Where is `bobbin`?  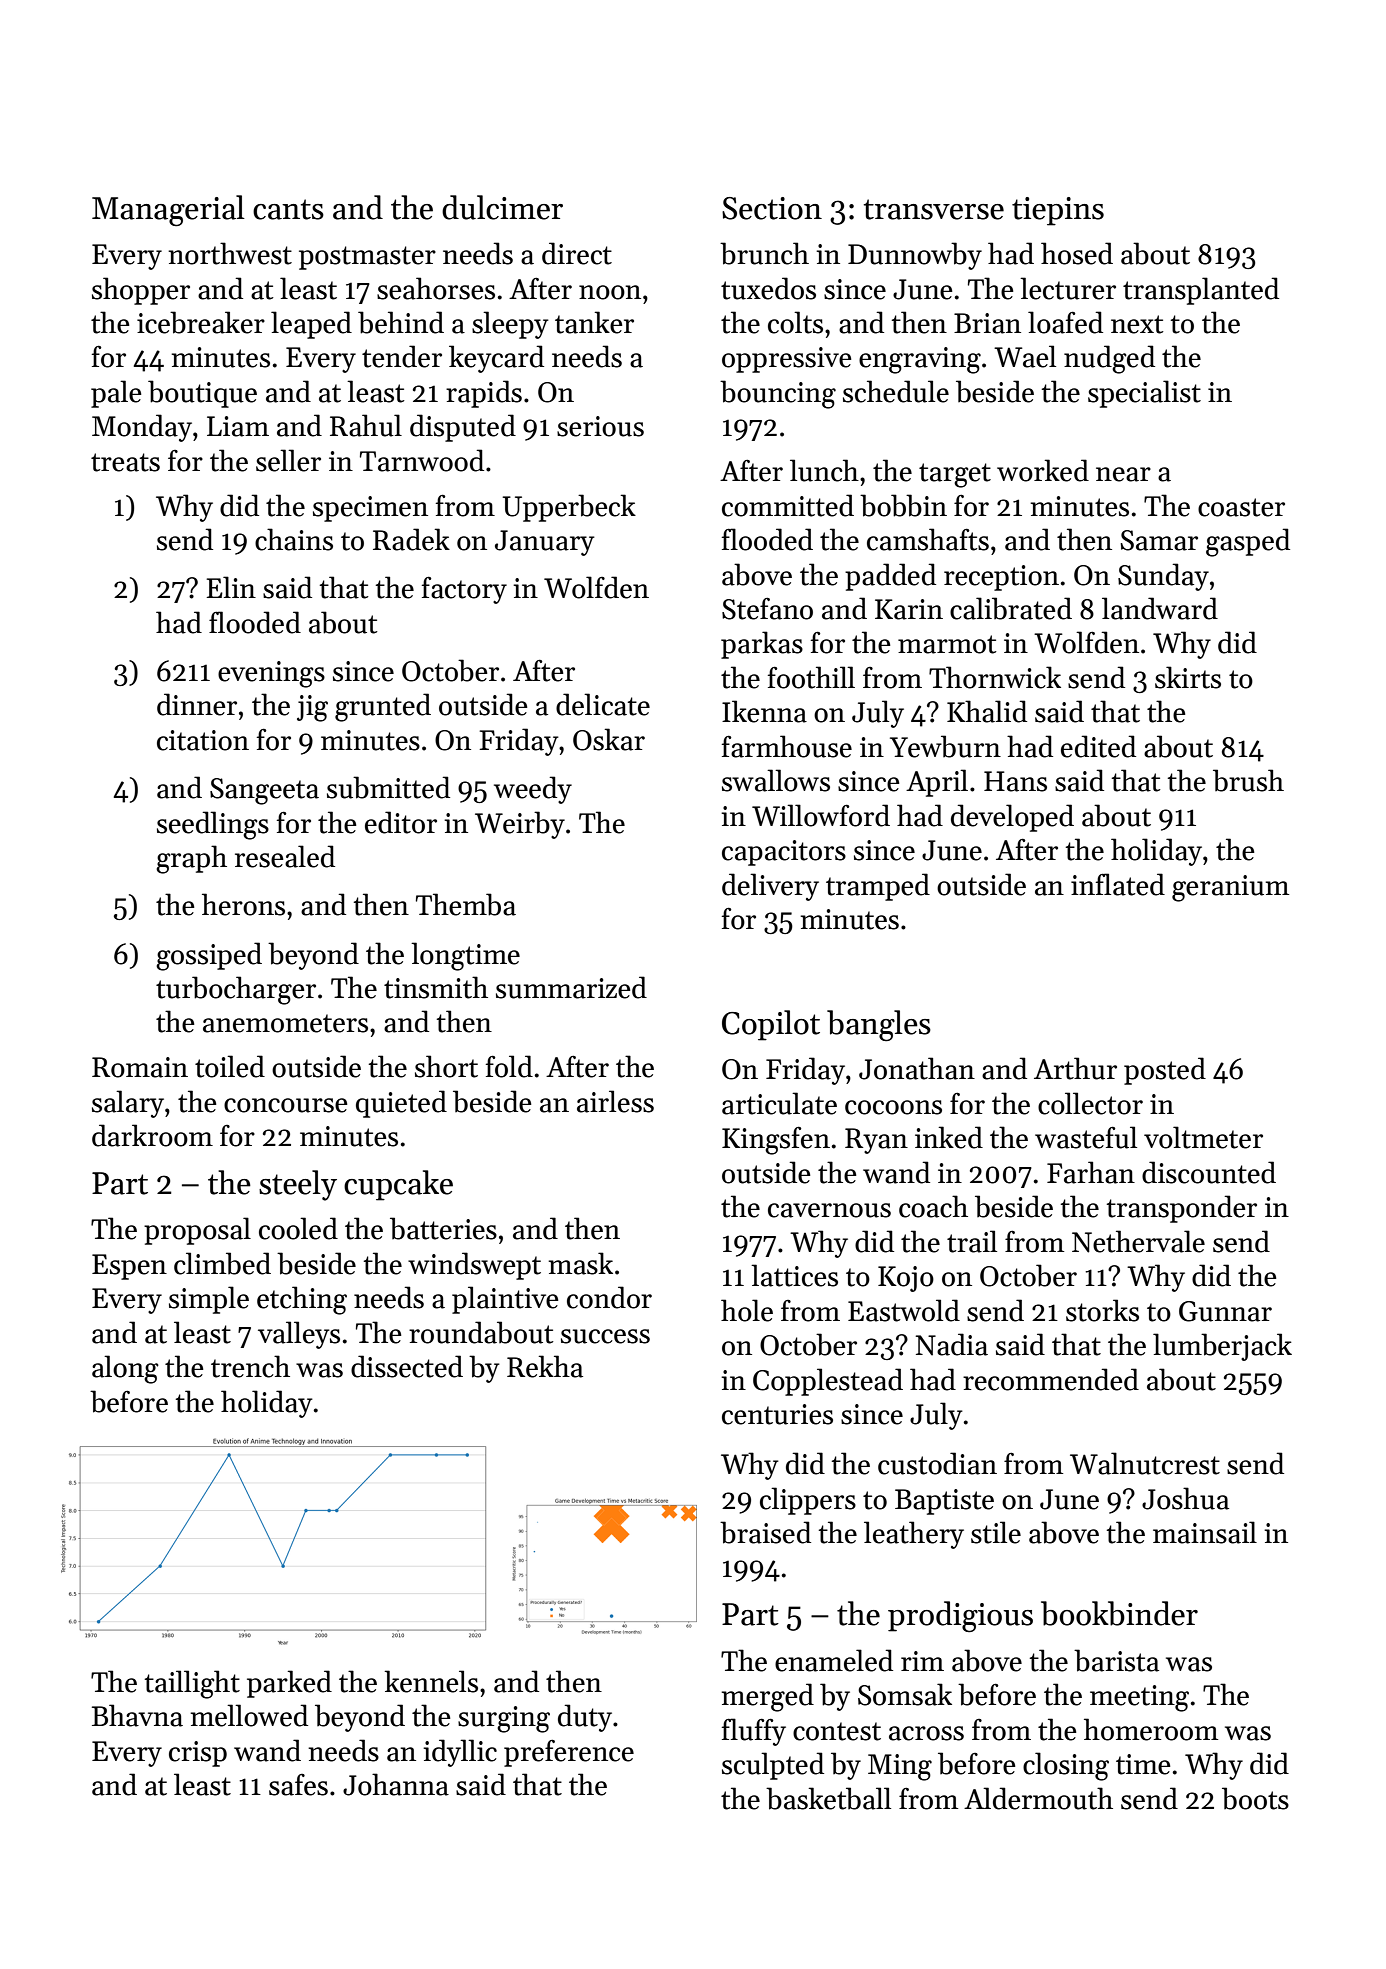 bobbin is located at coordinates (903, 505).
